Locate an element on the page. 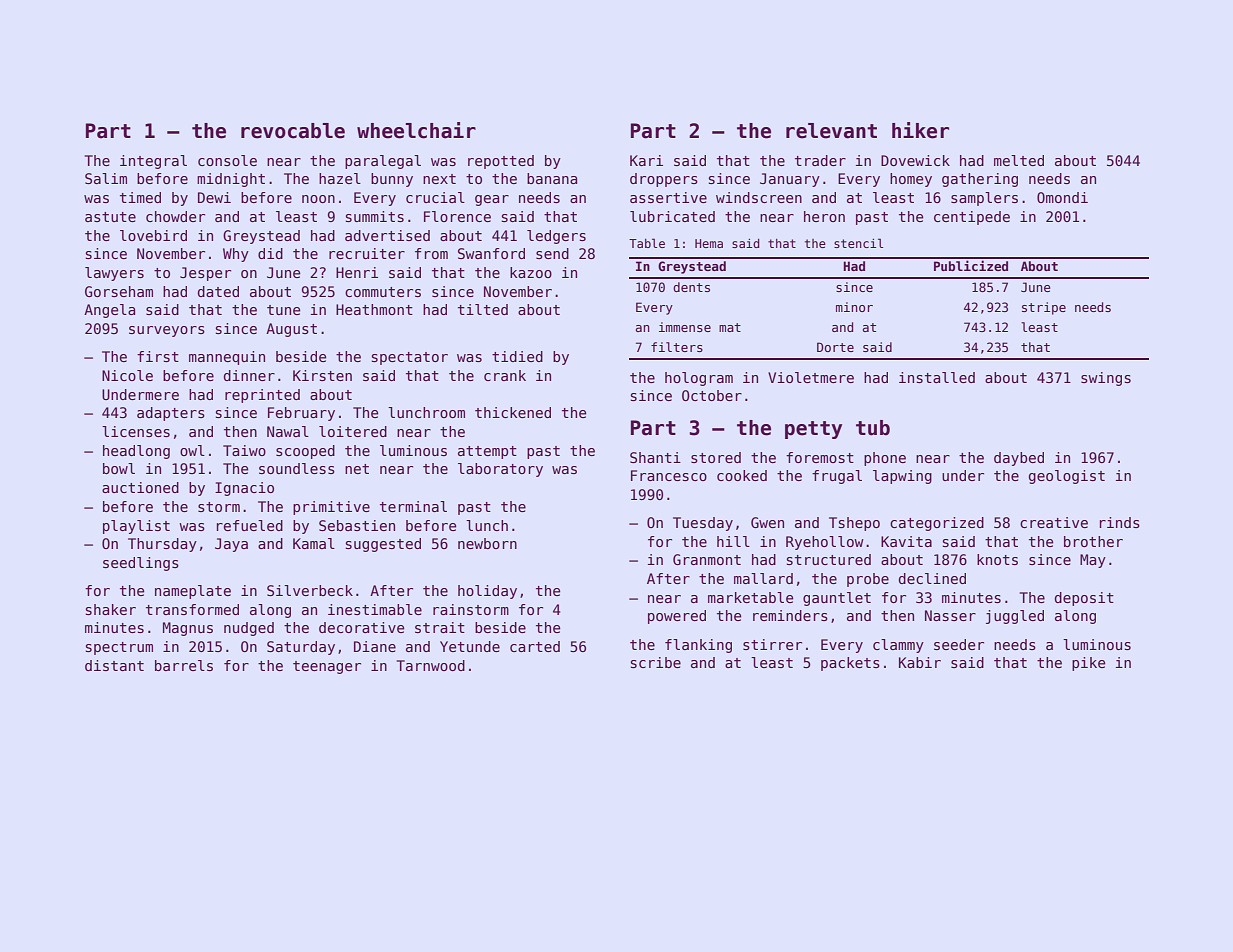 The width and height of the image is (1233, 952). integral is located at coordinates (153, 162).
